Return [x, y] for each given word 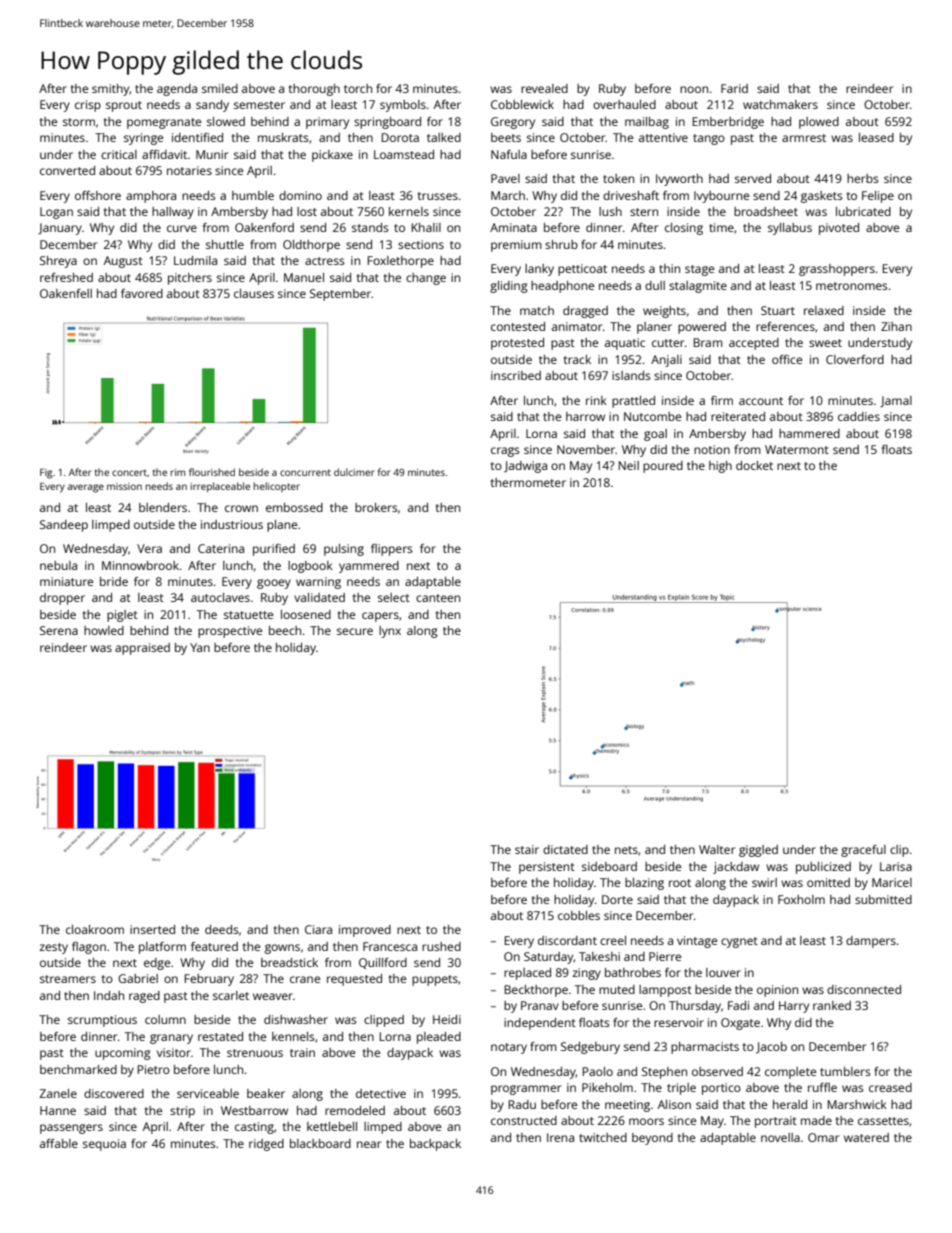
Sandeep [64, 526]
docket [754, 465]
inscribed [516, 375]
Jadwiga [525, 467]
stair [527, 849]
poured [663, 467]
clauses [254, 293]
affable [59, 1143]
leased [876, 137]
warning [318, 583]
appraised [142, 649]
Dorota [400, 137]
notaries [189, 170]
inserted [152, 929]
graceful [863, 851]
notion [712, 449]
